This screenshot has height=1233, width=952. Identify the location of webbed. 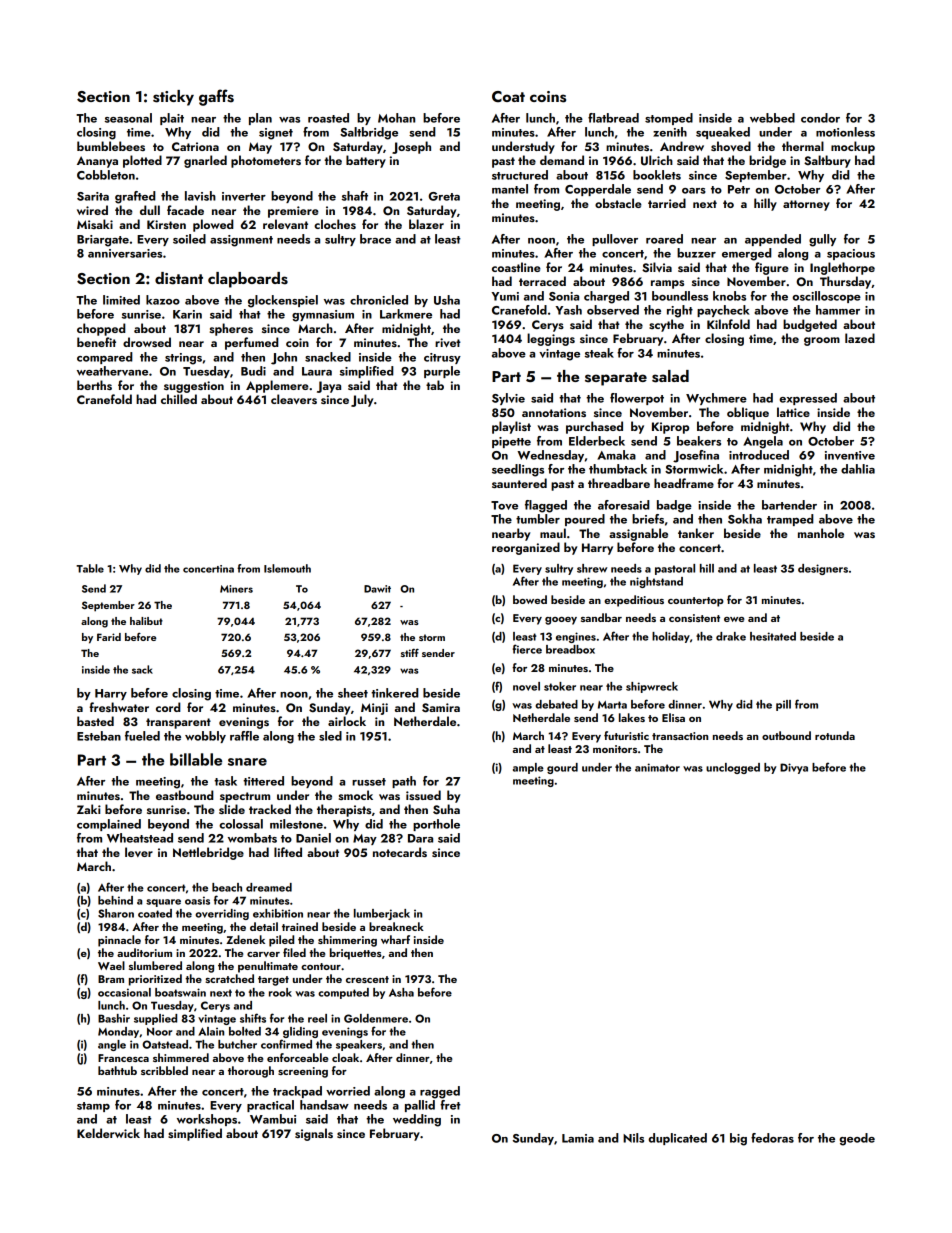
(772, 118).
